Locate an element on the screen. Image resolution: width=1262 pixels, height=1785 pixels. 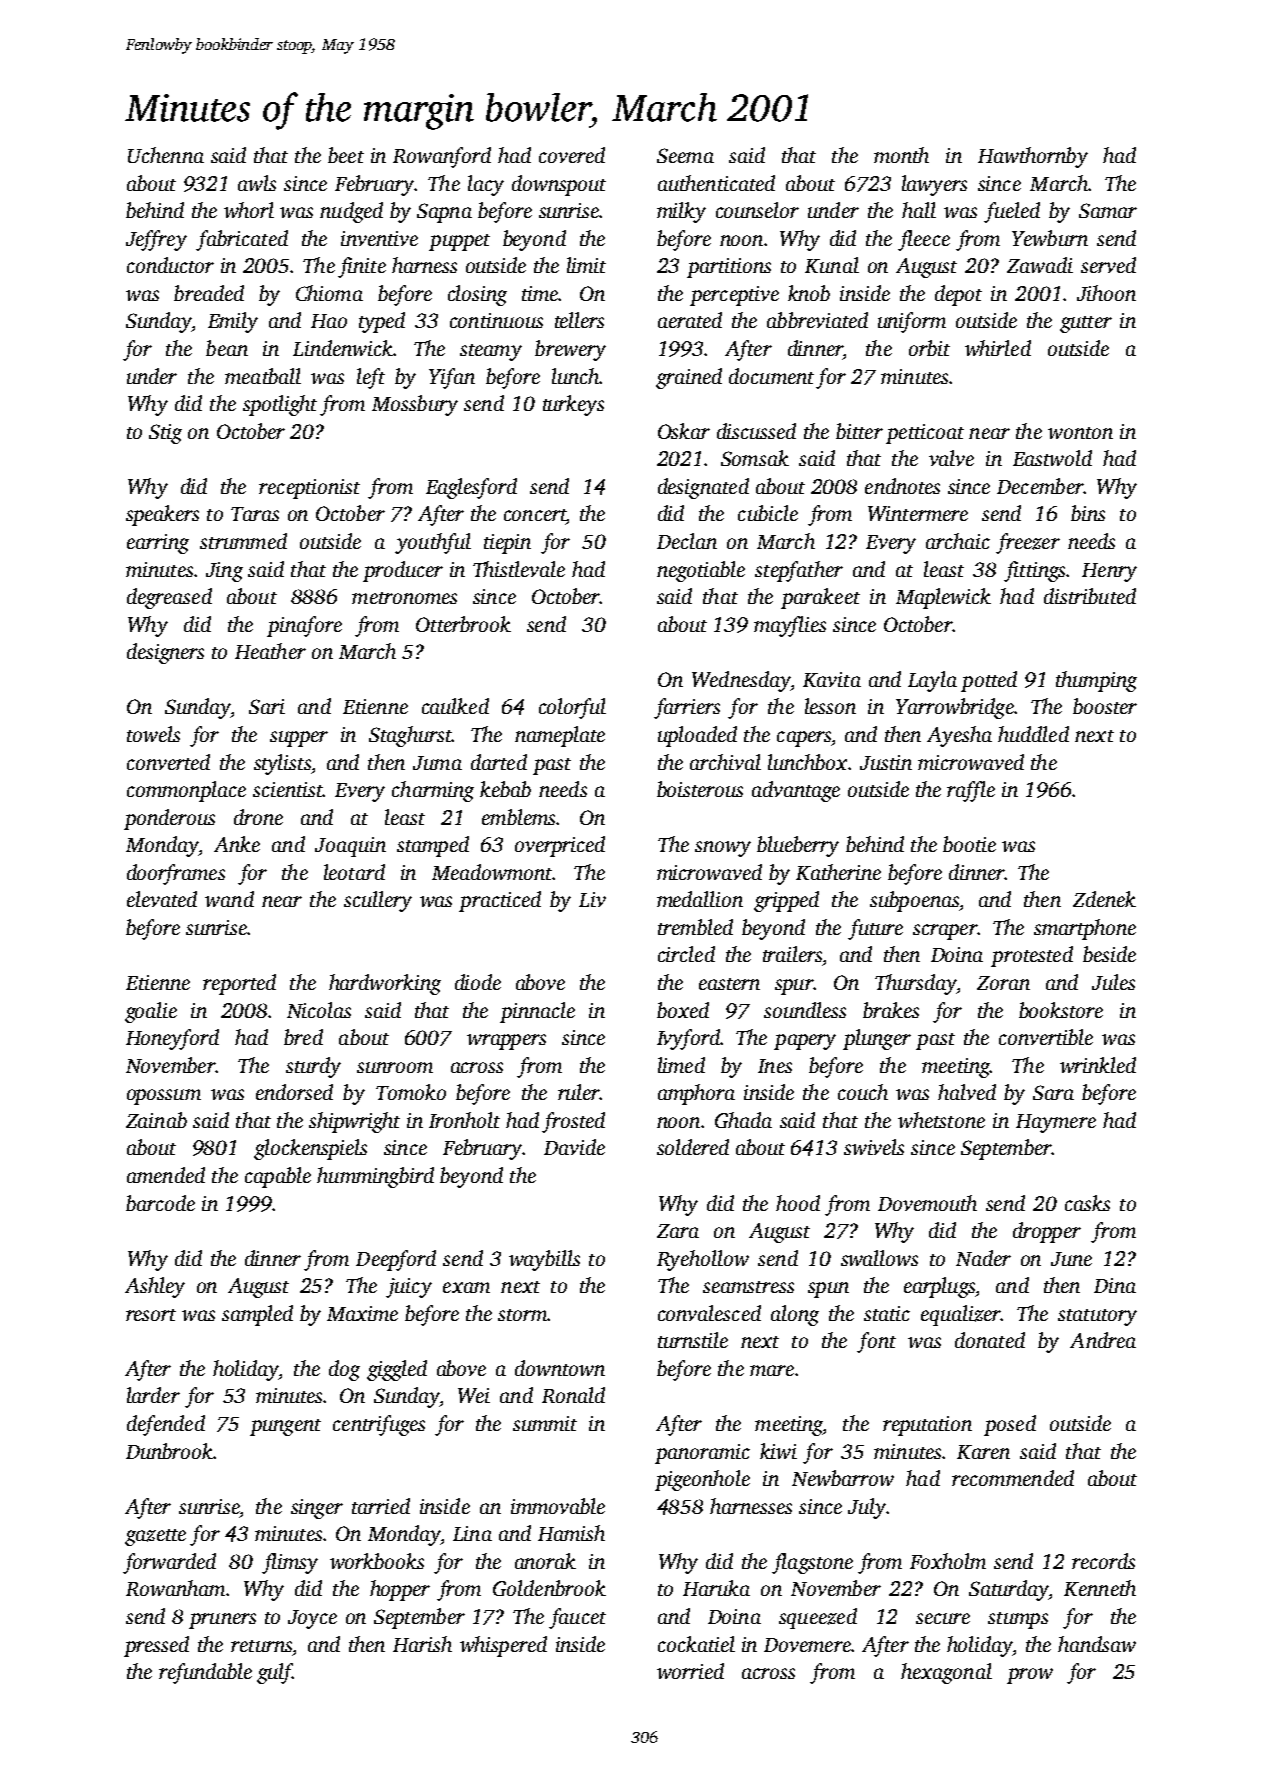
pigeonhole is located at coordinates (702, 1480).
